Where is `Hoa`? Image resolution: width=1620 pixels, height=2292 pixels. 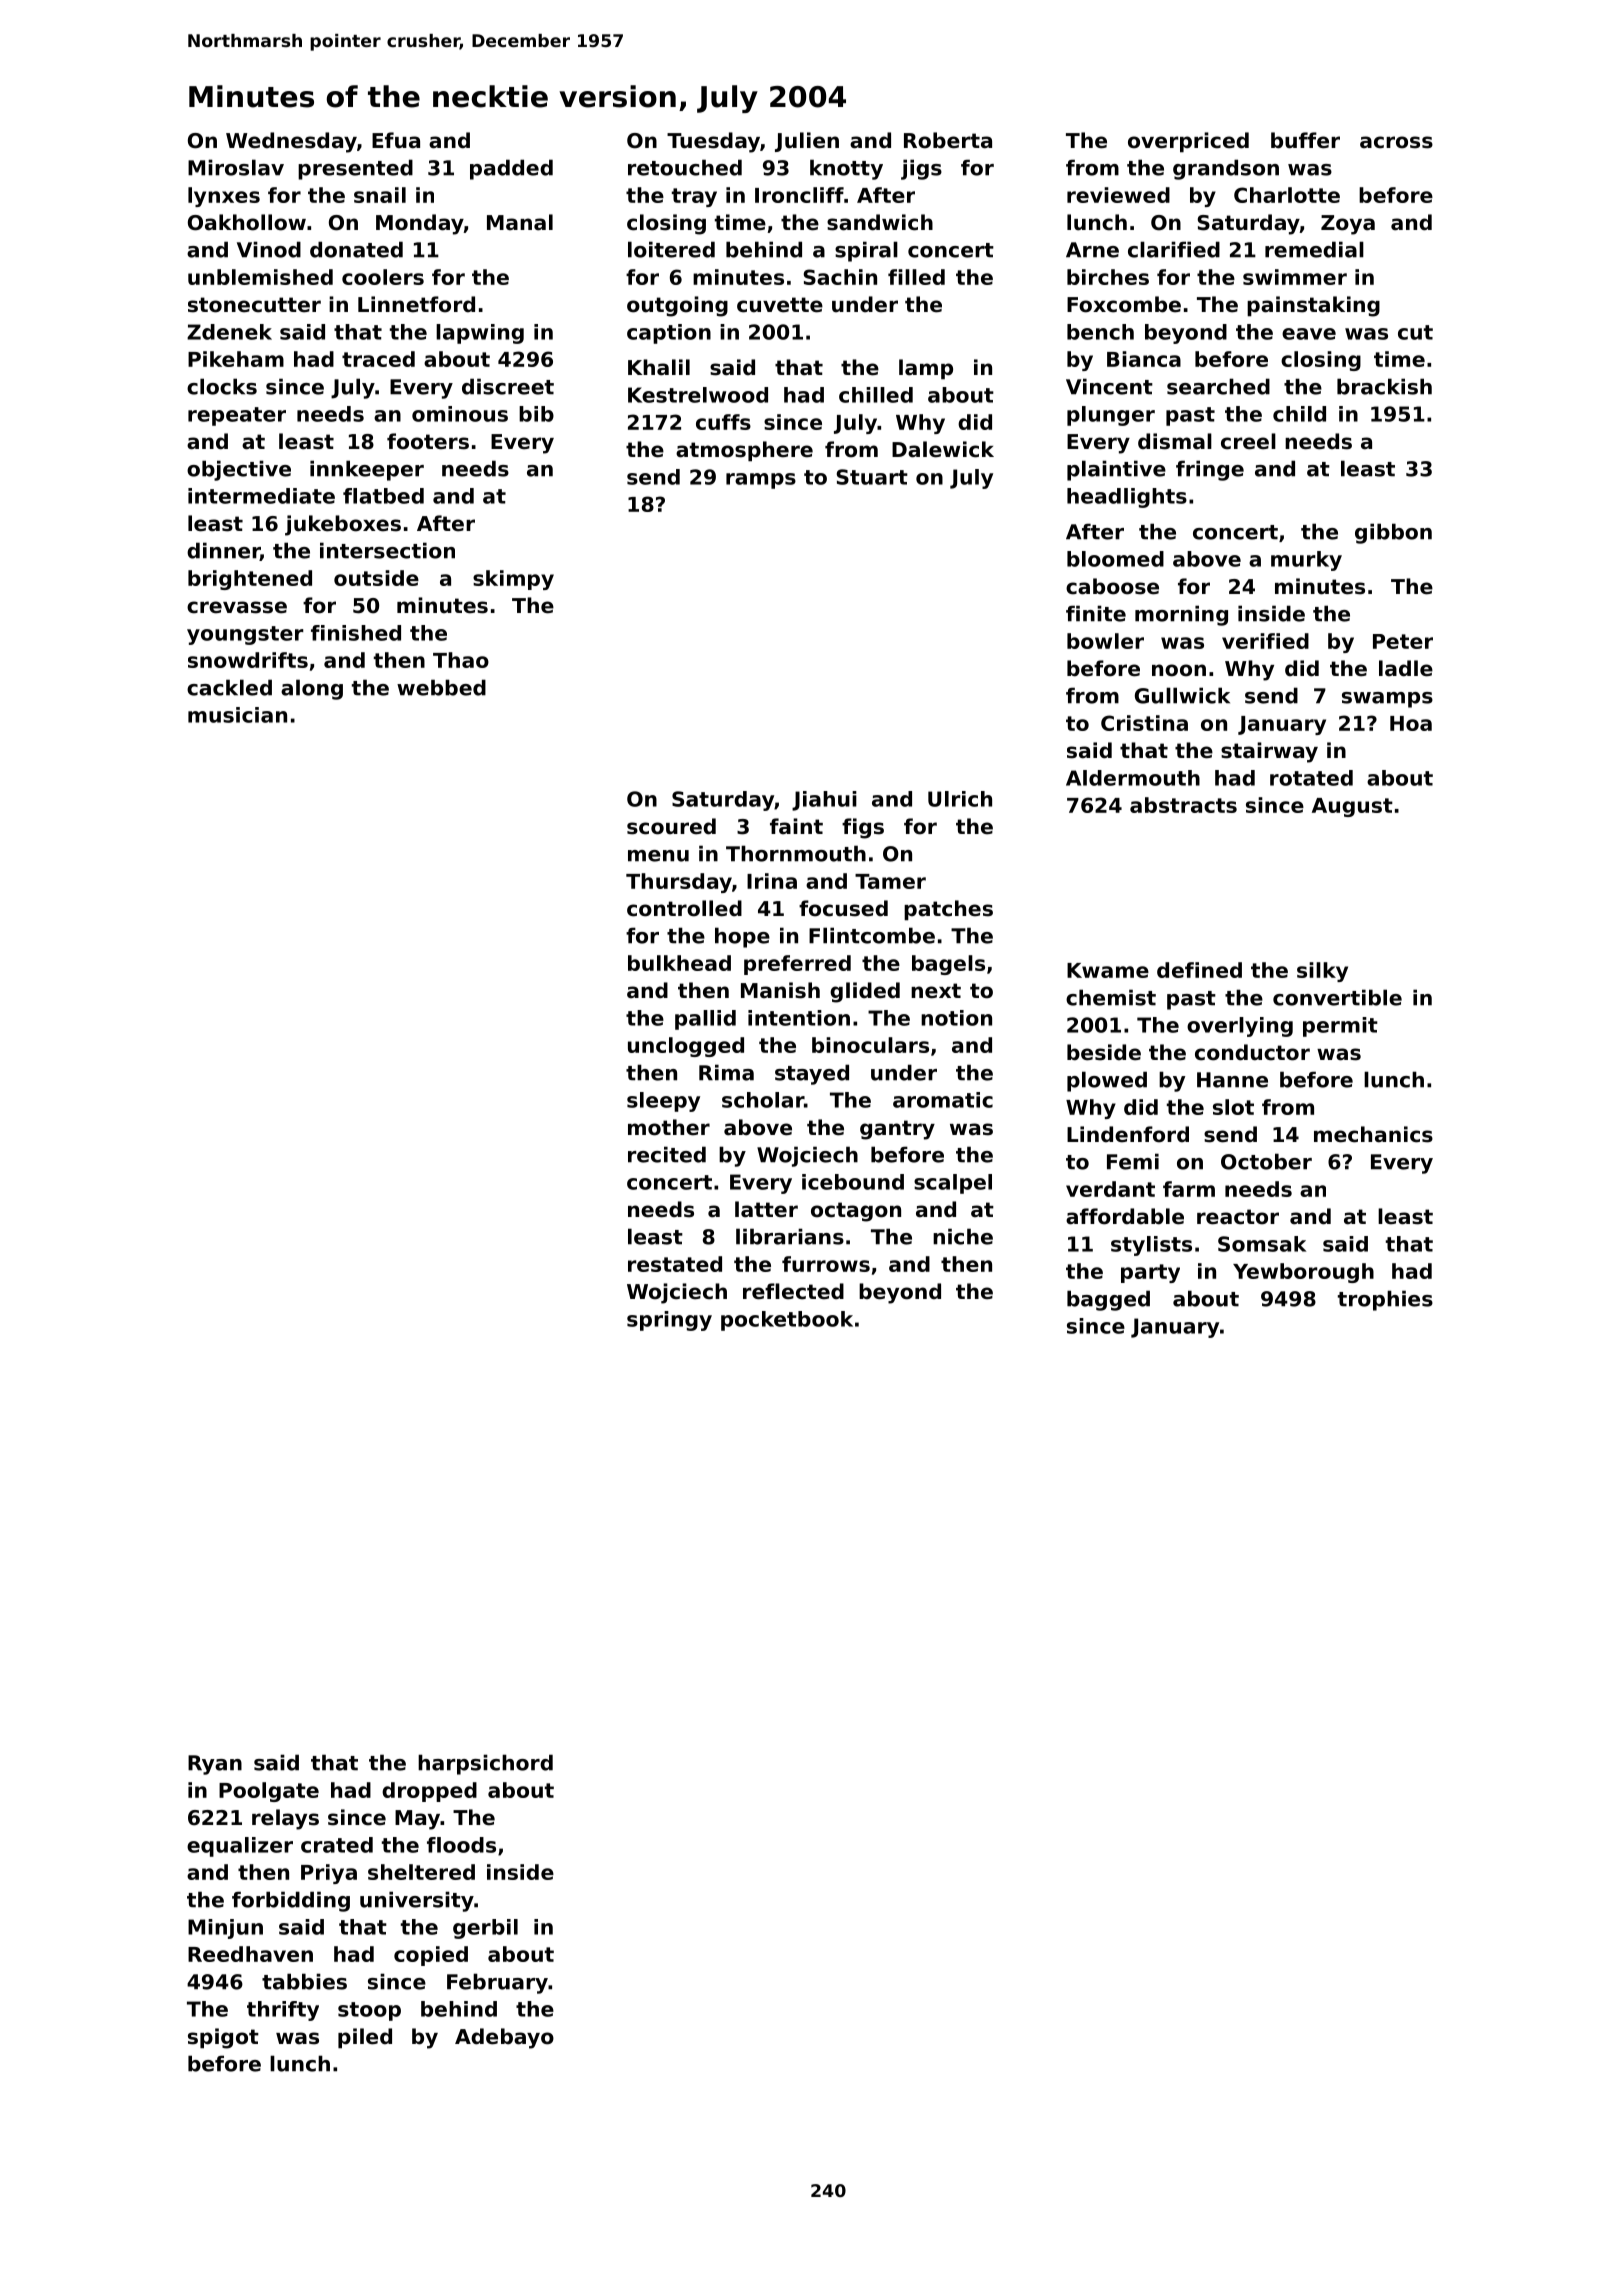
Hoa is located at coordinates (1411, 723).
